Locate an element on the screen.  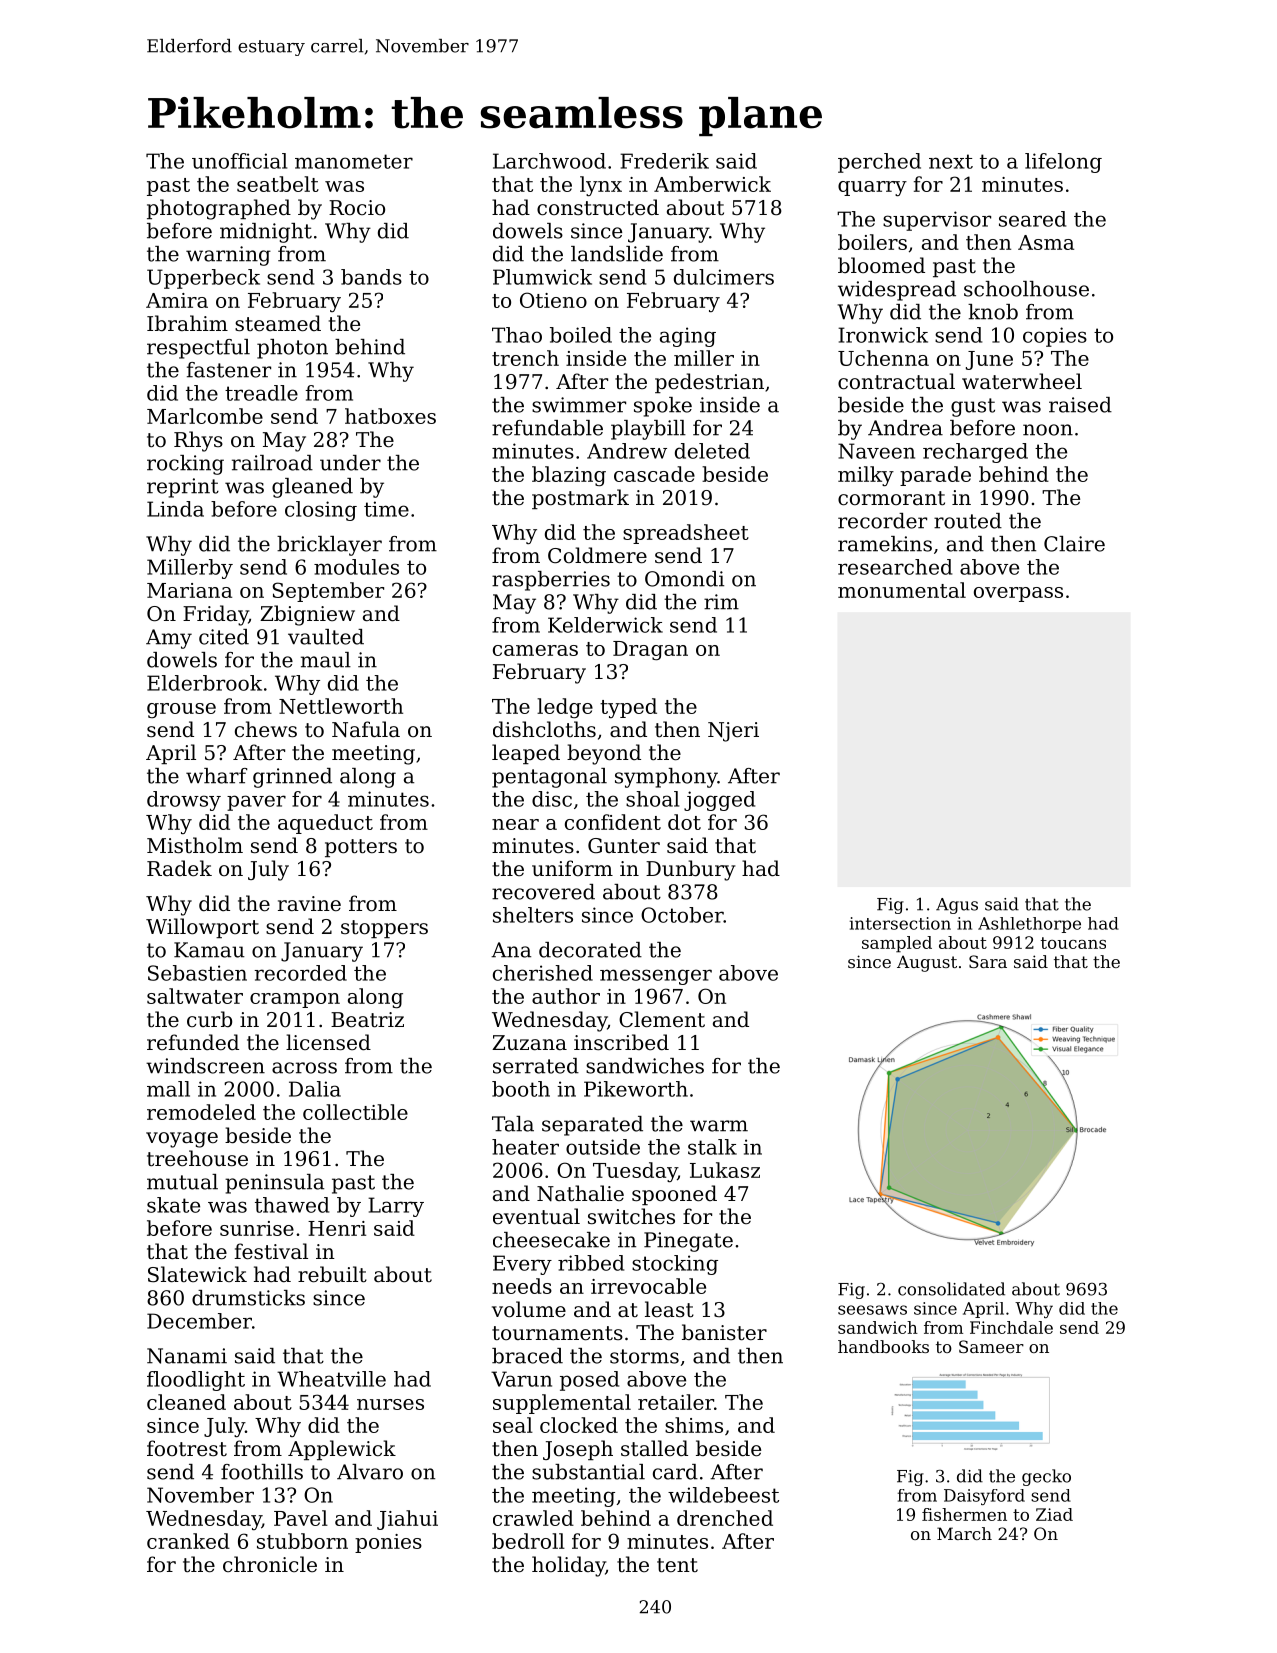
spreadsheet is located at coordinates (686, 534).
